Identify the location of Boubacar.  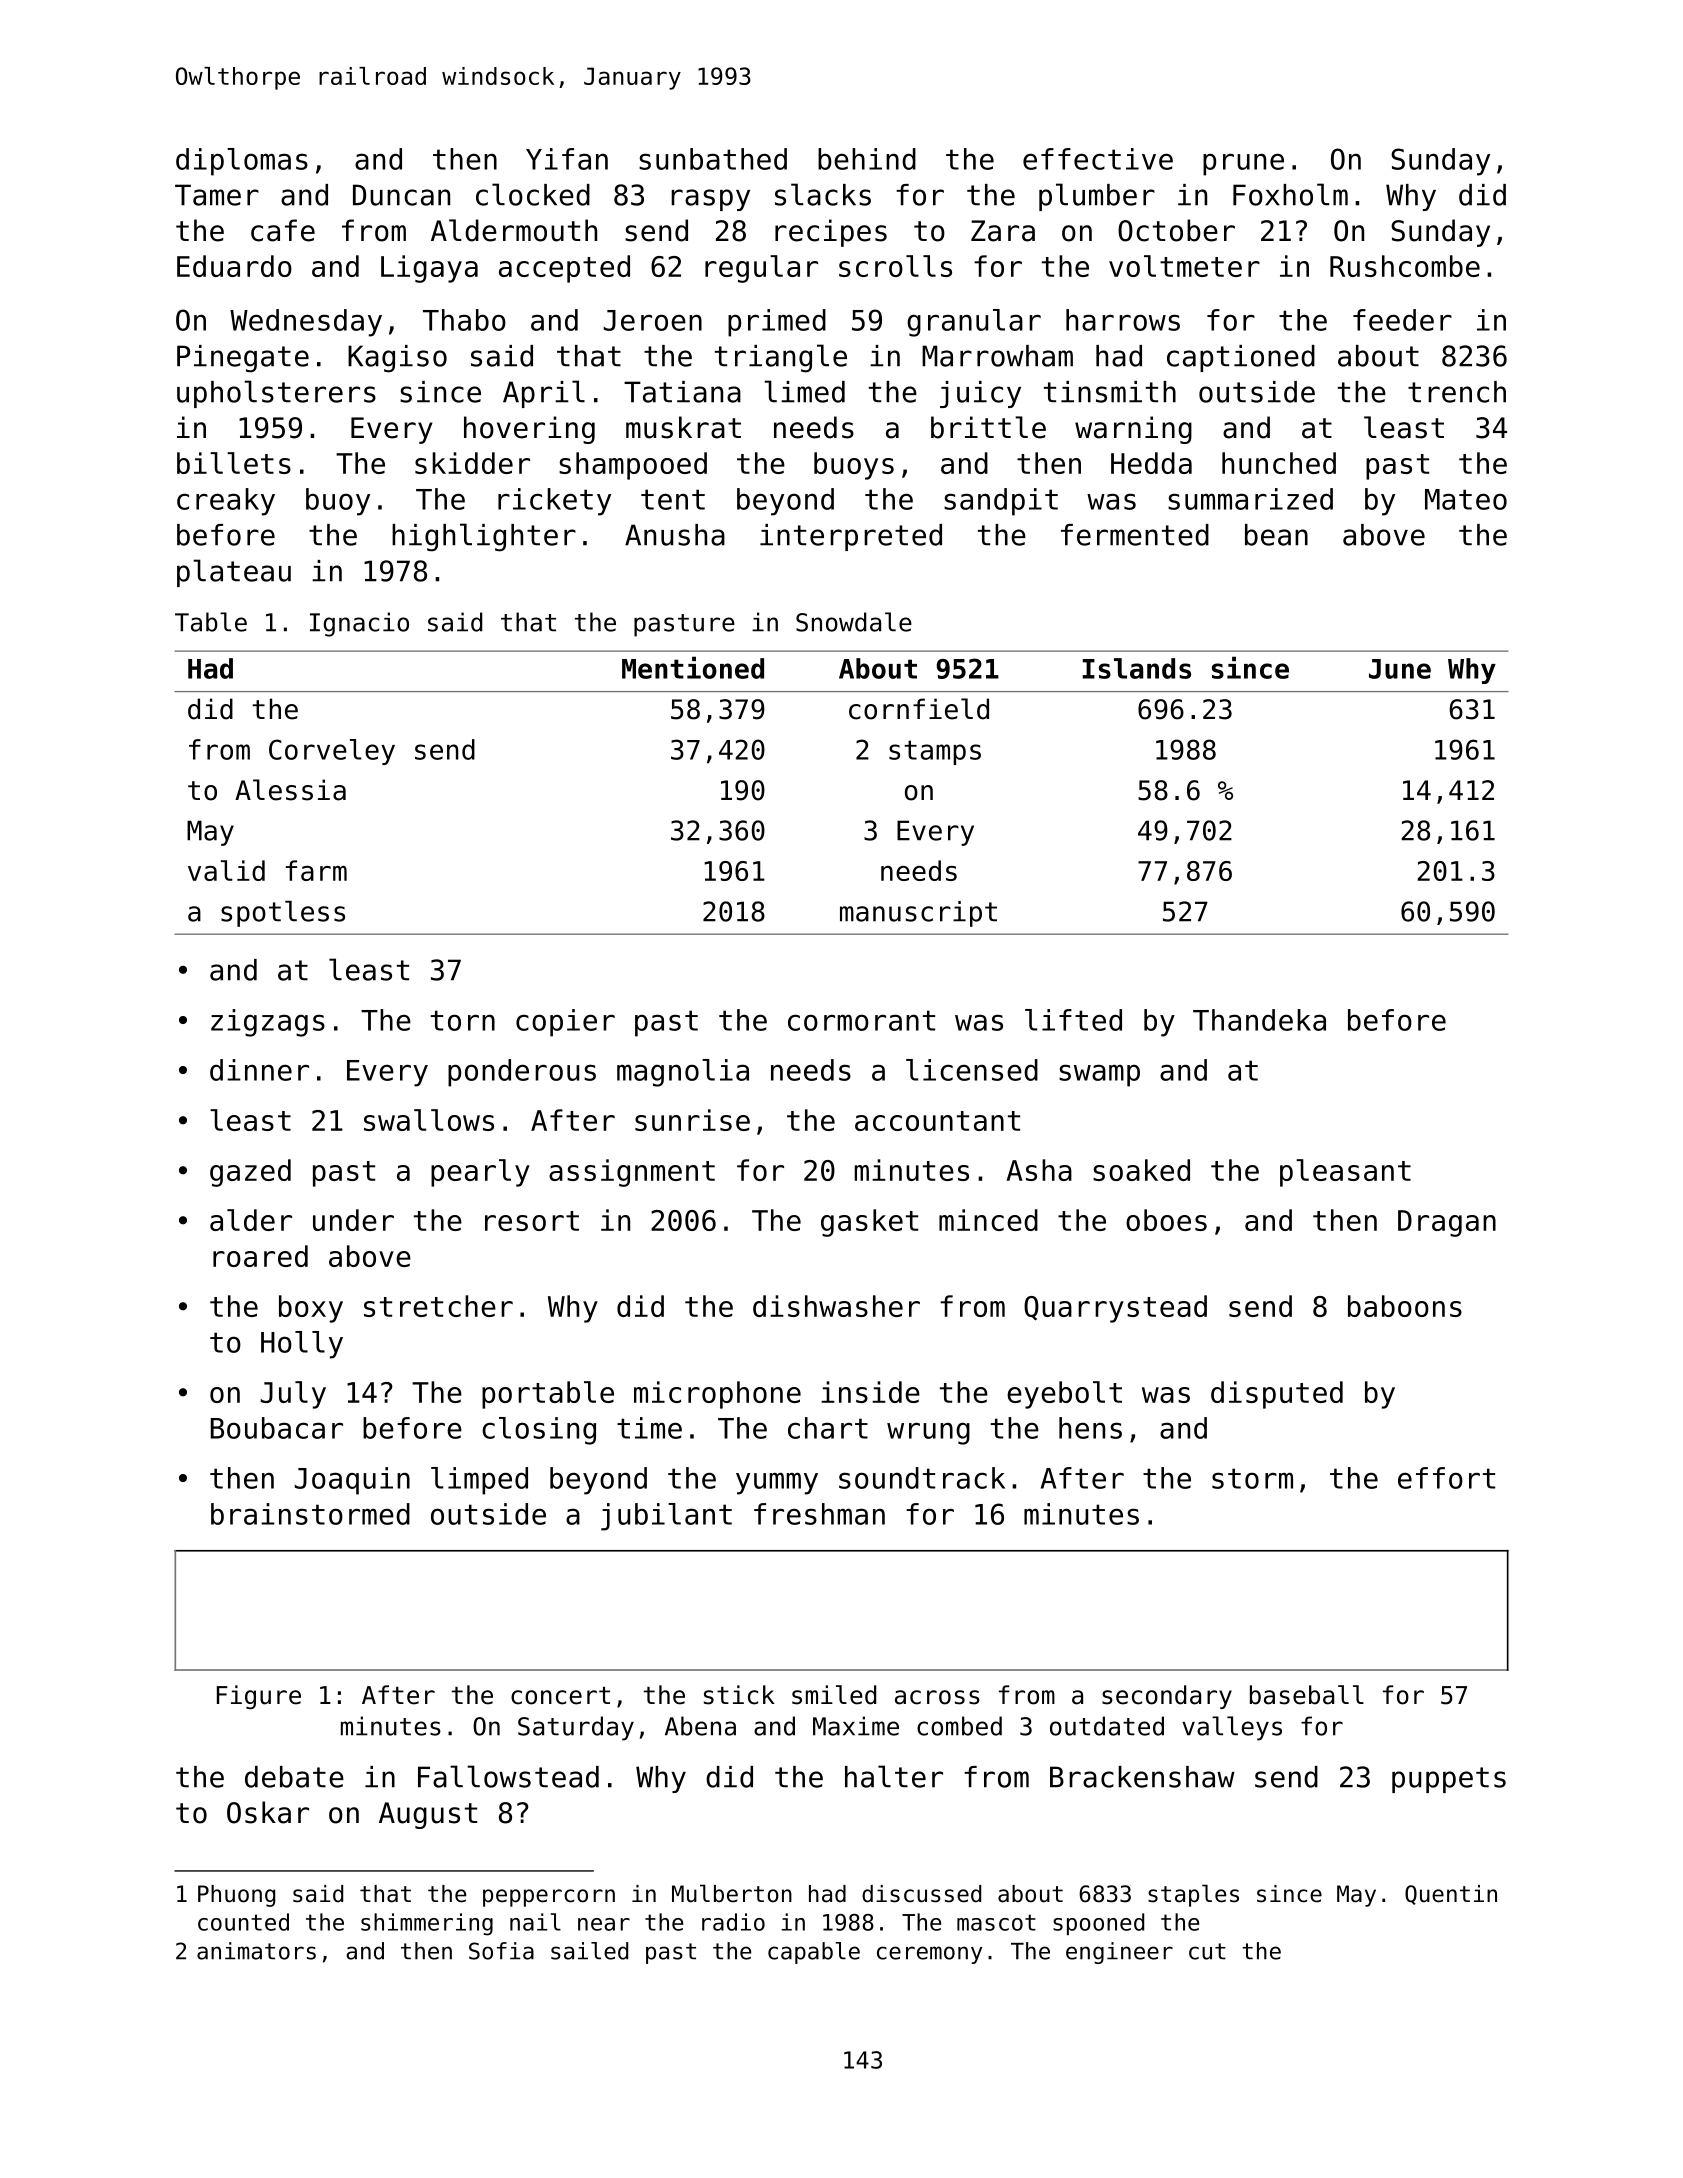
(277, 1428).
